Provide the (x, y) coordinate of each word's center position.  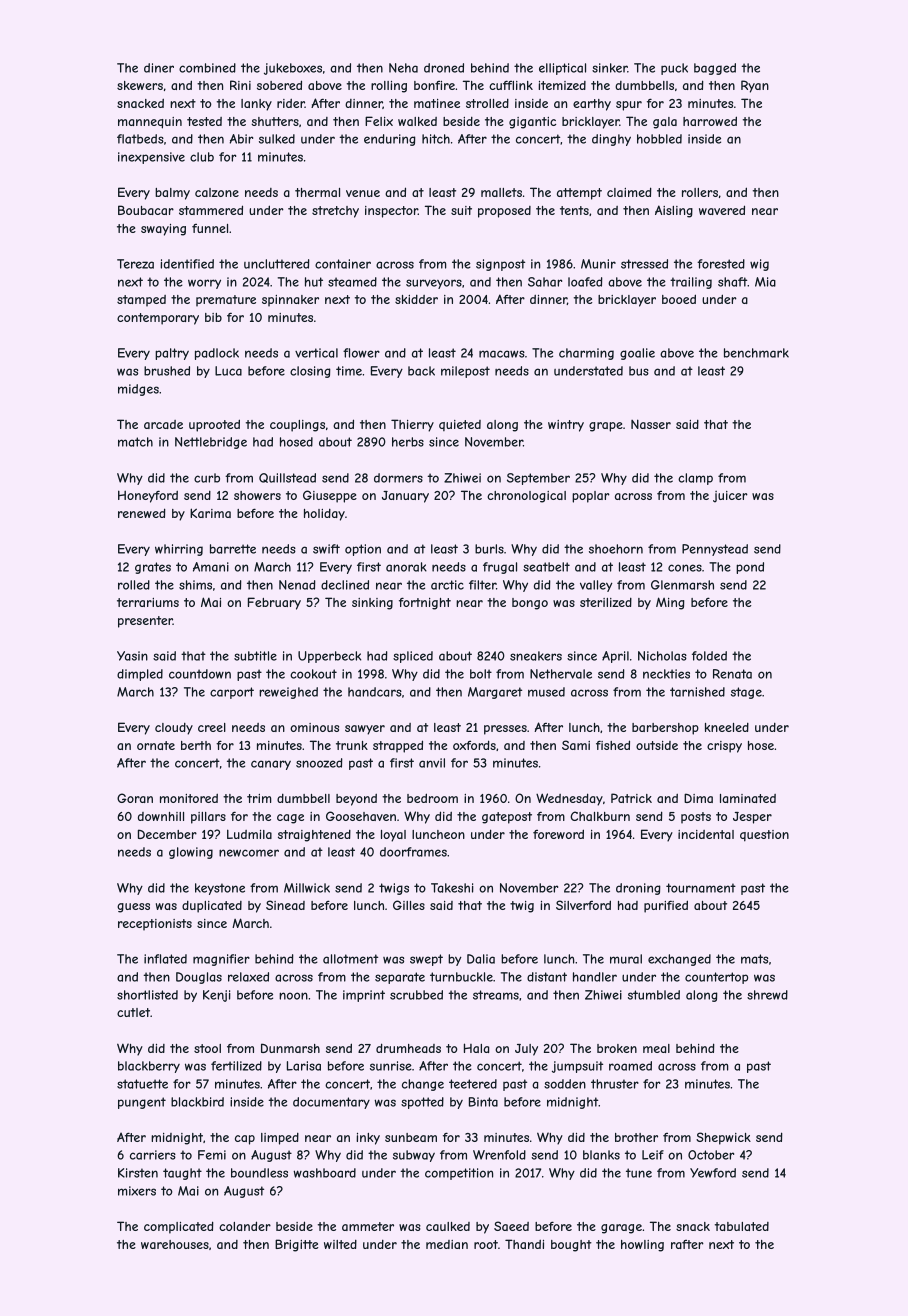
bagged (715, 69)
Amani (211, 567)
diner (159, 68)
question (764, 836)
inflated (165, 959)
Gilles (409, 905)
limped (280, 1139)
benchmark (756, 353)
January (405, 497)
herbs (408, 442)
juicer (730, 497)
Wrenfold (499, 1155)
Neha (403, 68)
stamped (141, 301)
